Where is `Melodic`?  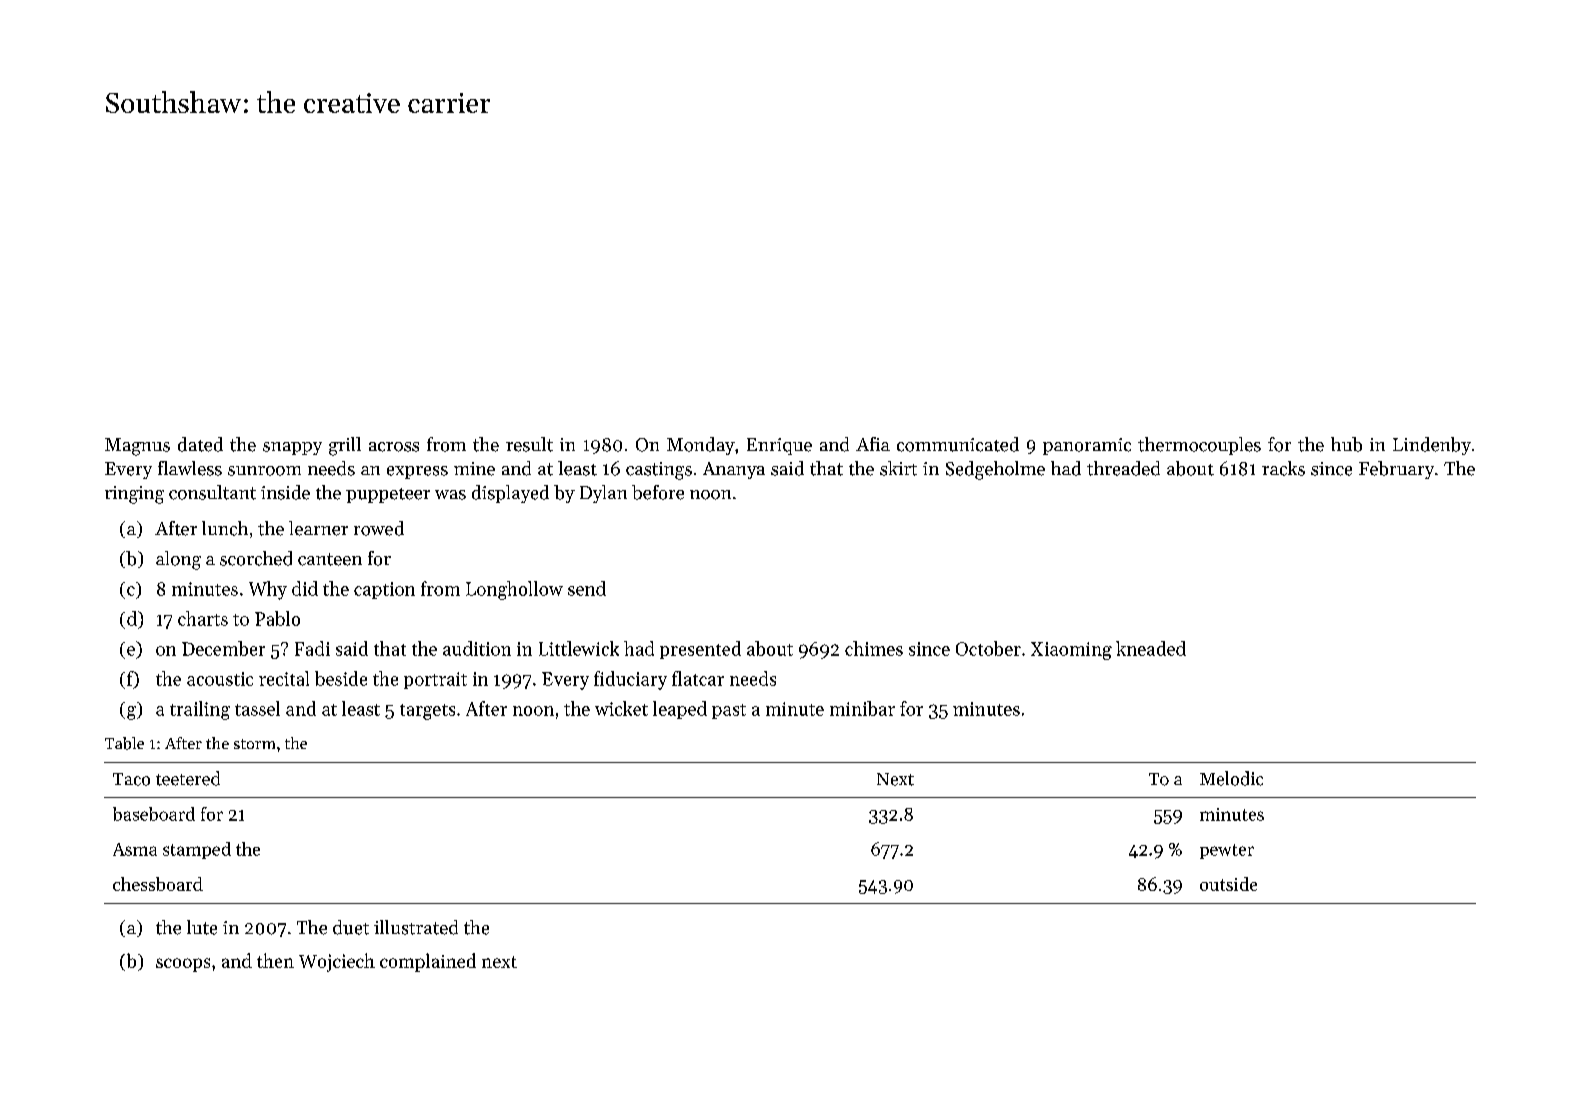 Melodic is located at coordinates (1231, 778).
